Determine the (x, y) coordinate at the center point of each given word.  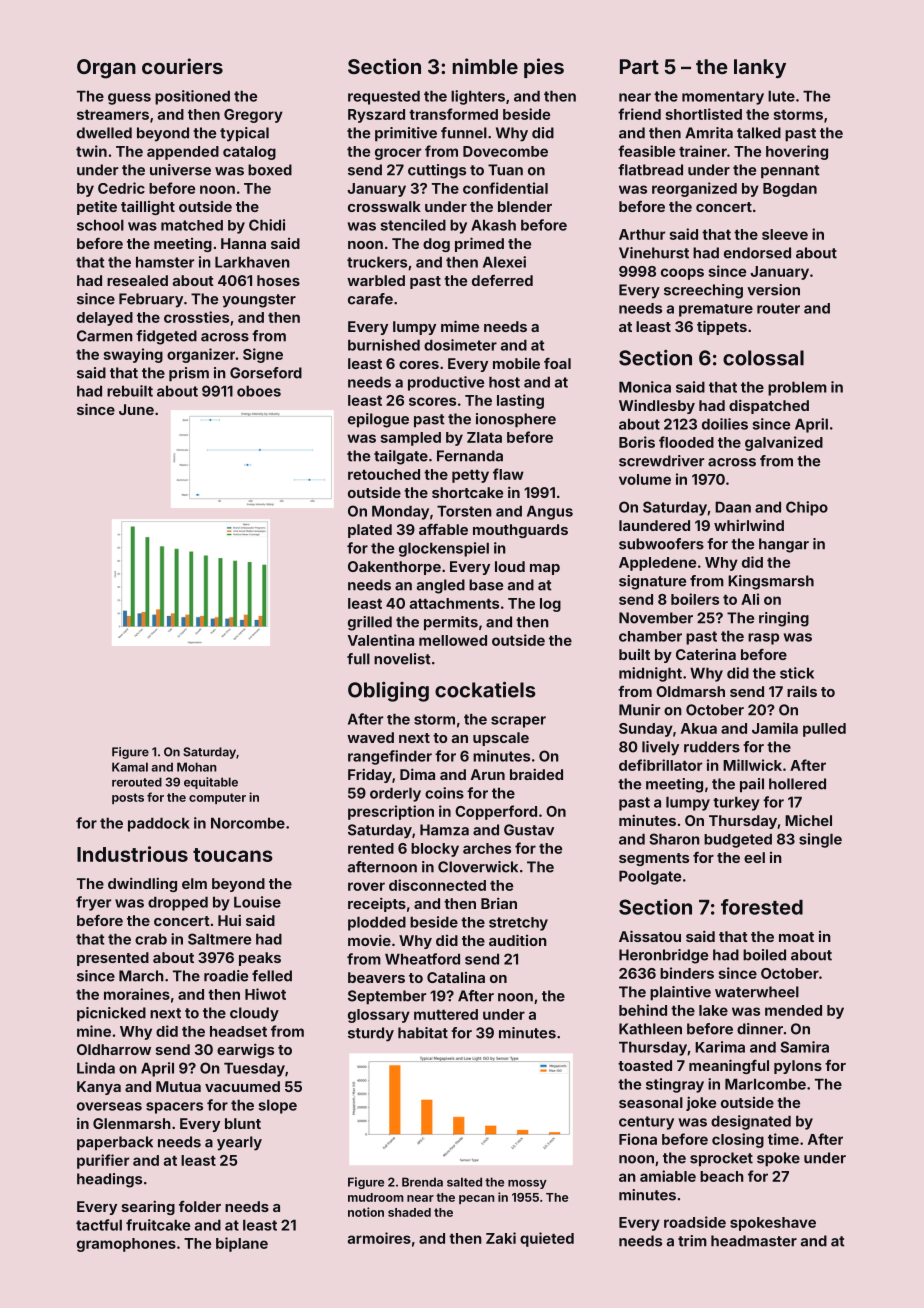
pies (544, 68)
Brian (499, 903)
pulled (824, 730)
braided (536, 774)
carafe (370, 299)
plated (370, 531)
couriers (182, 66)
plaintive (680, 993)
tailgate (401, 457)
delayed (105, 319)
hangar (784, 545)
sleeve (785, 234)
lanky (760, 68)
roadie (226, 976)
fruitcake (158, 1225)
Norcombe (248, 823)
